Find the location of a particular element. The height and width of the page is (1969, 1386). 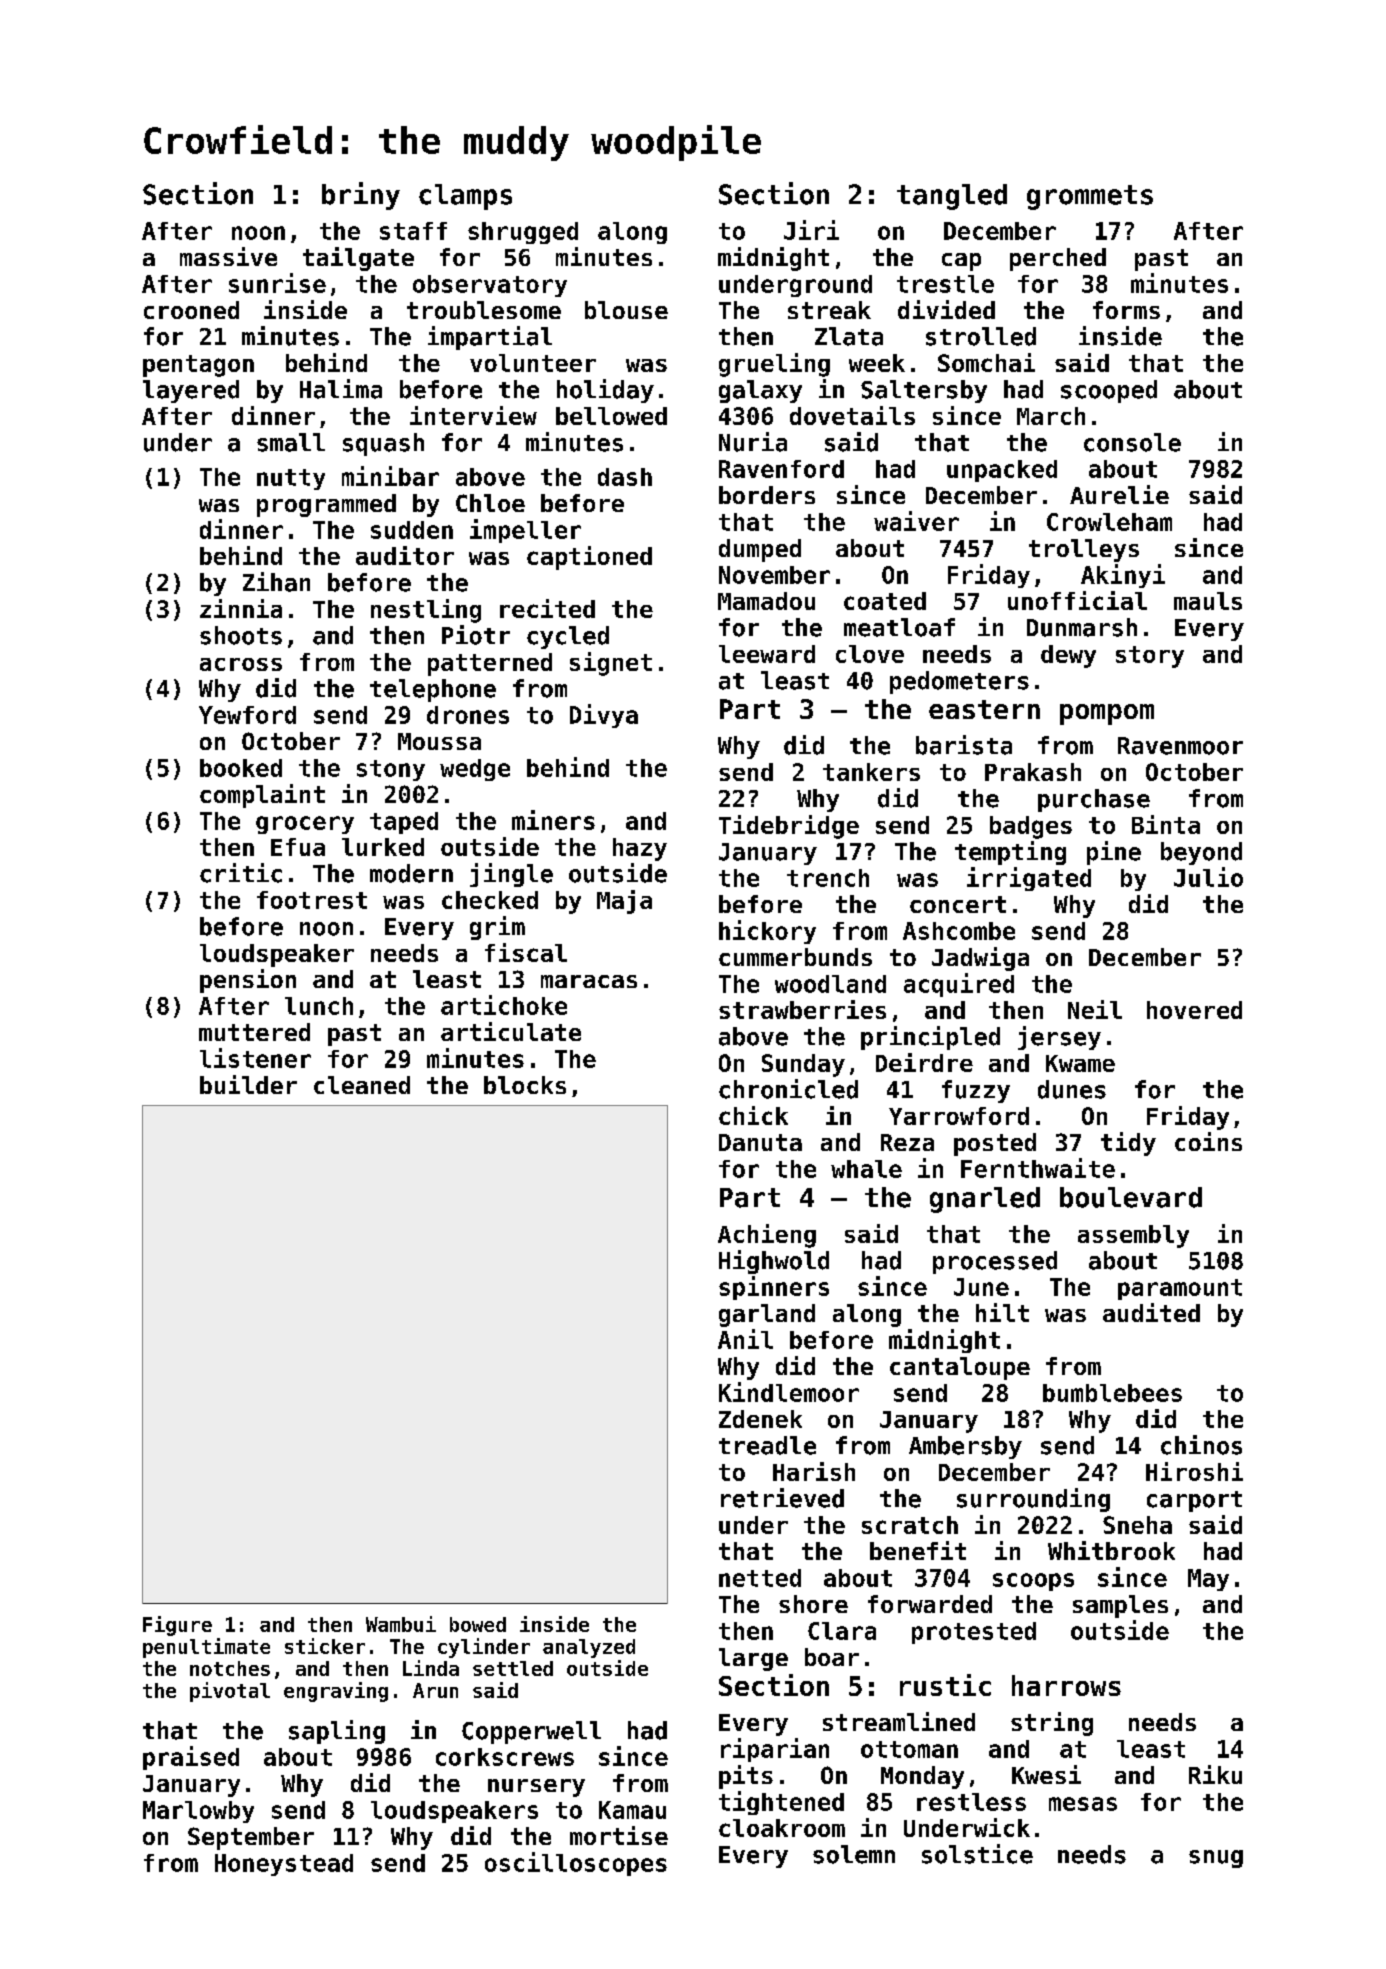

modern is located at coordinates (411, 873).
